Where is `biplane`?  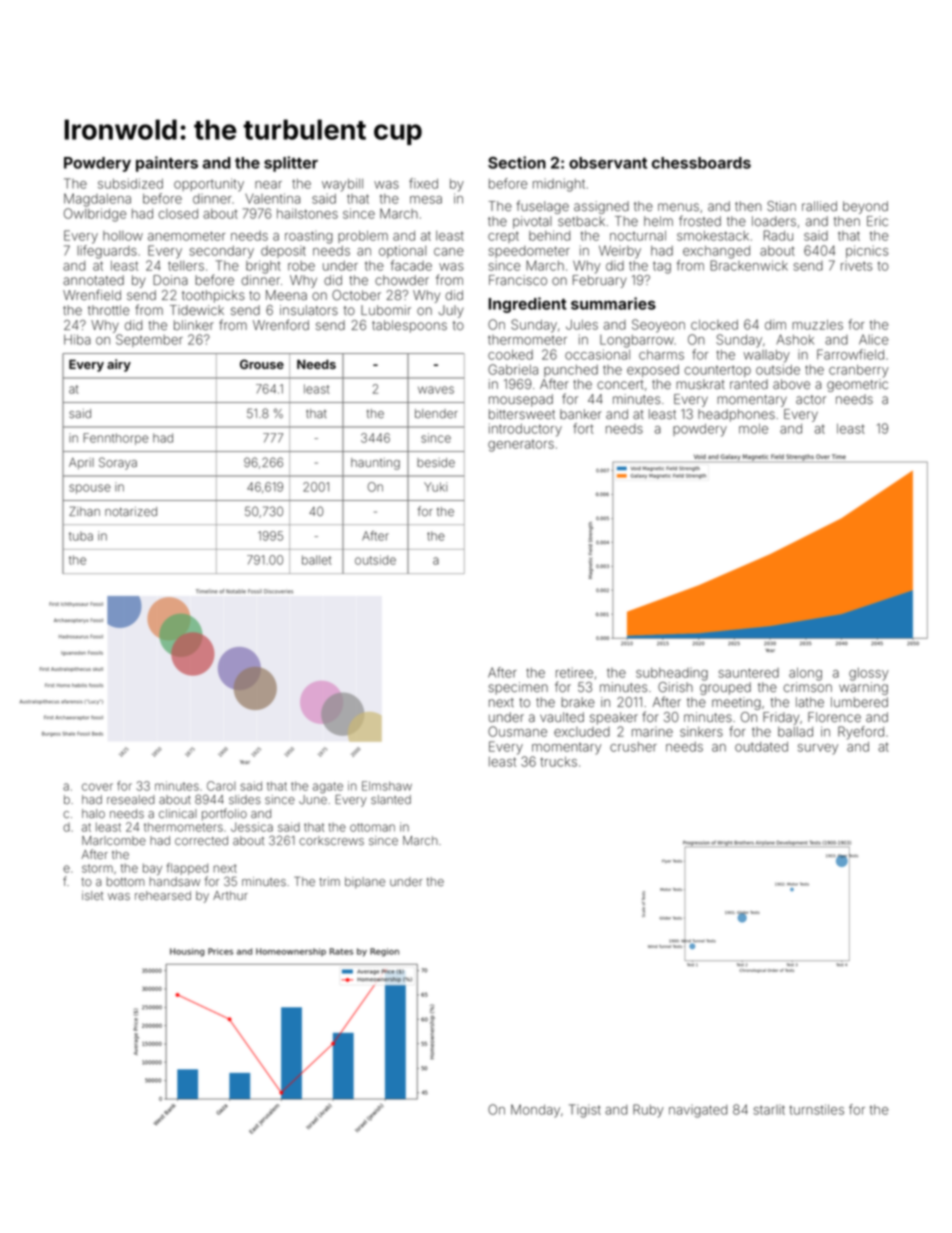
biplane is located at coordinates (365, 883).
